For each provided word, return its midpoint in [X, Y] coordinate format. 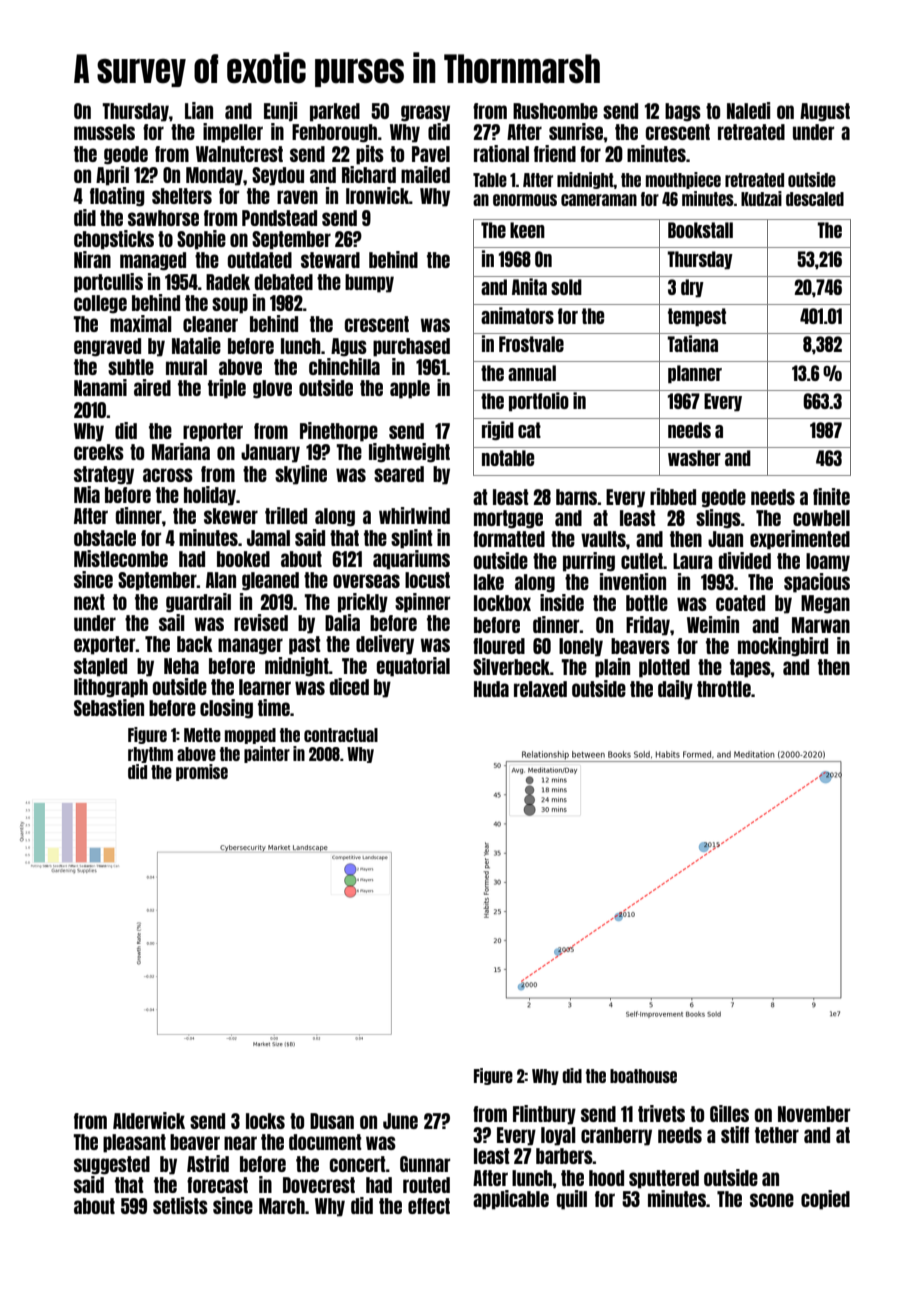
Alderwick [149, 1120]
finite [831, 496]
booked [243, 559]
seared [399, 474]
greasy [425, 113]
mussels [104, 132]
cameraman [599, 200]
